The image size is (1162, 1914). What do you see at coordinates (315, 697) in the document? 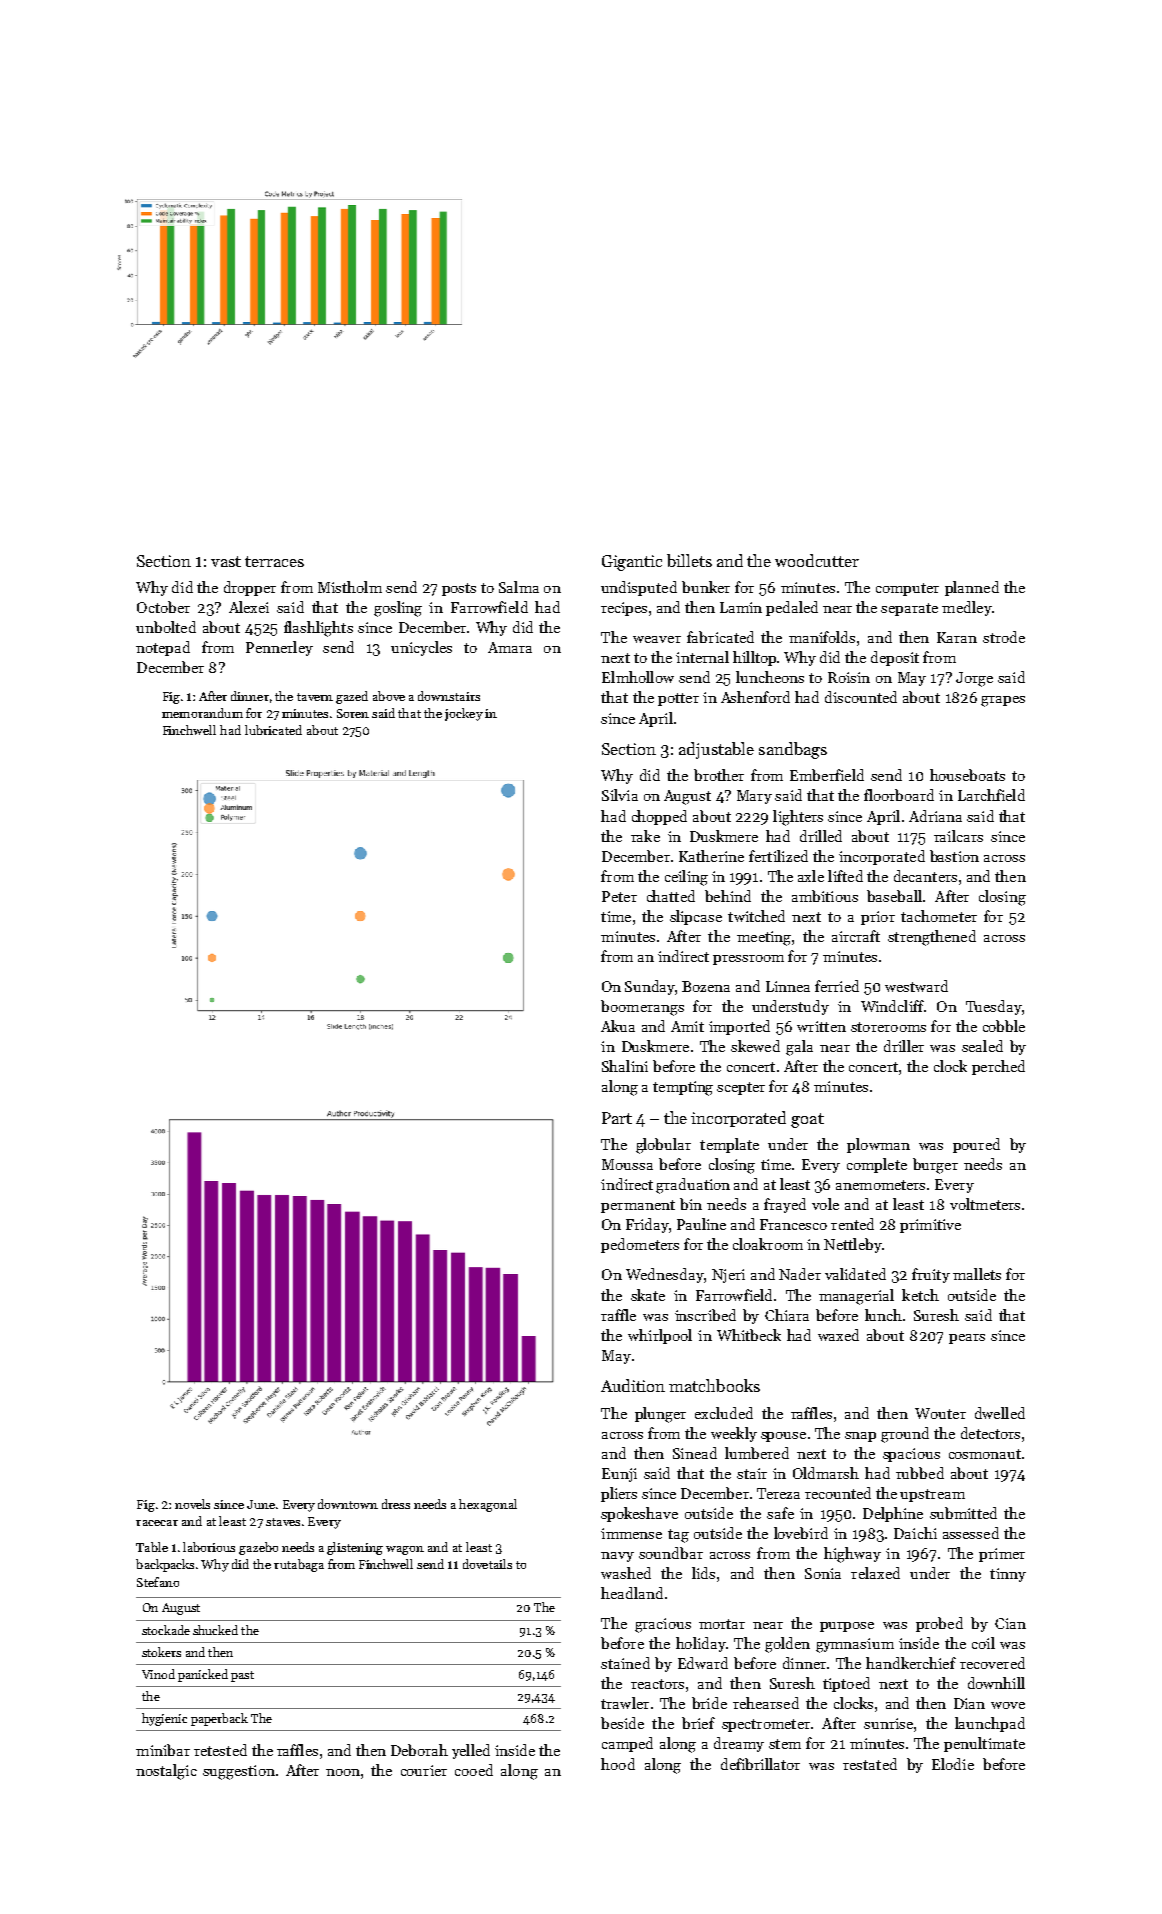
I see `tavern` at bounding box center [315, 697].
